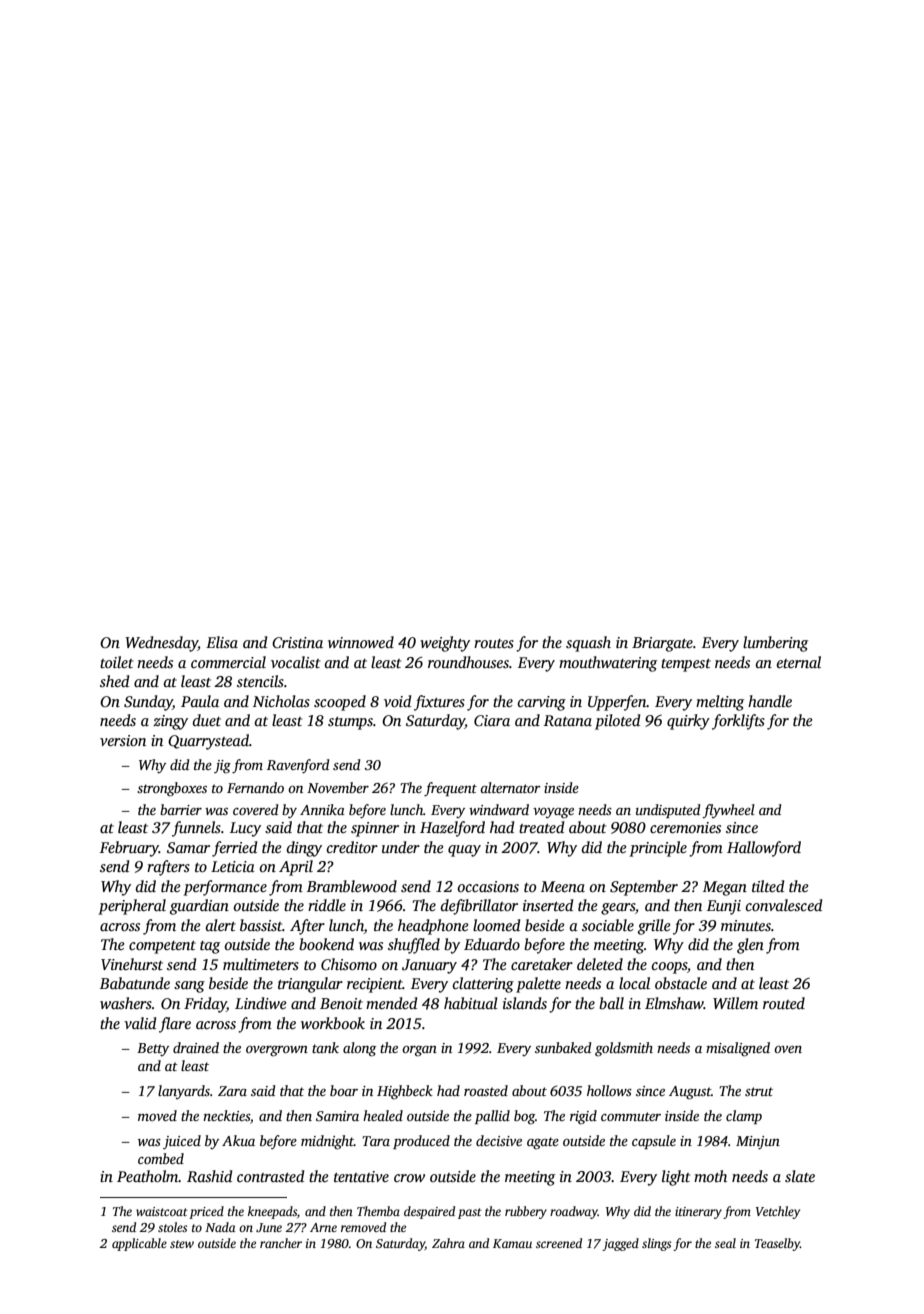  I want to click on Wednesday, so click(161, 644).
